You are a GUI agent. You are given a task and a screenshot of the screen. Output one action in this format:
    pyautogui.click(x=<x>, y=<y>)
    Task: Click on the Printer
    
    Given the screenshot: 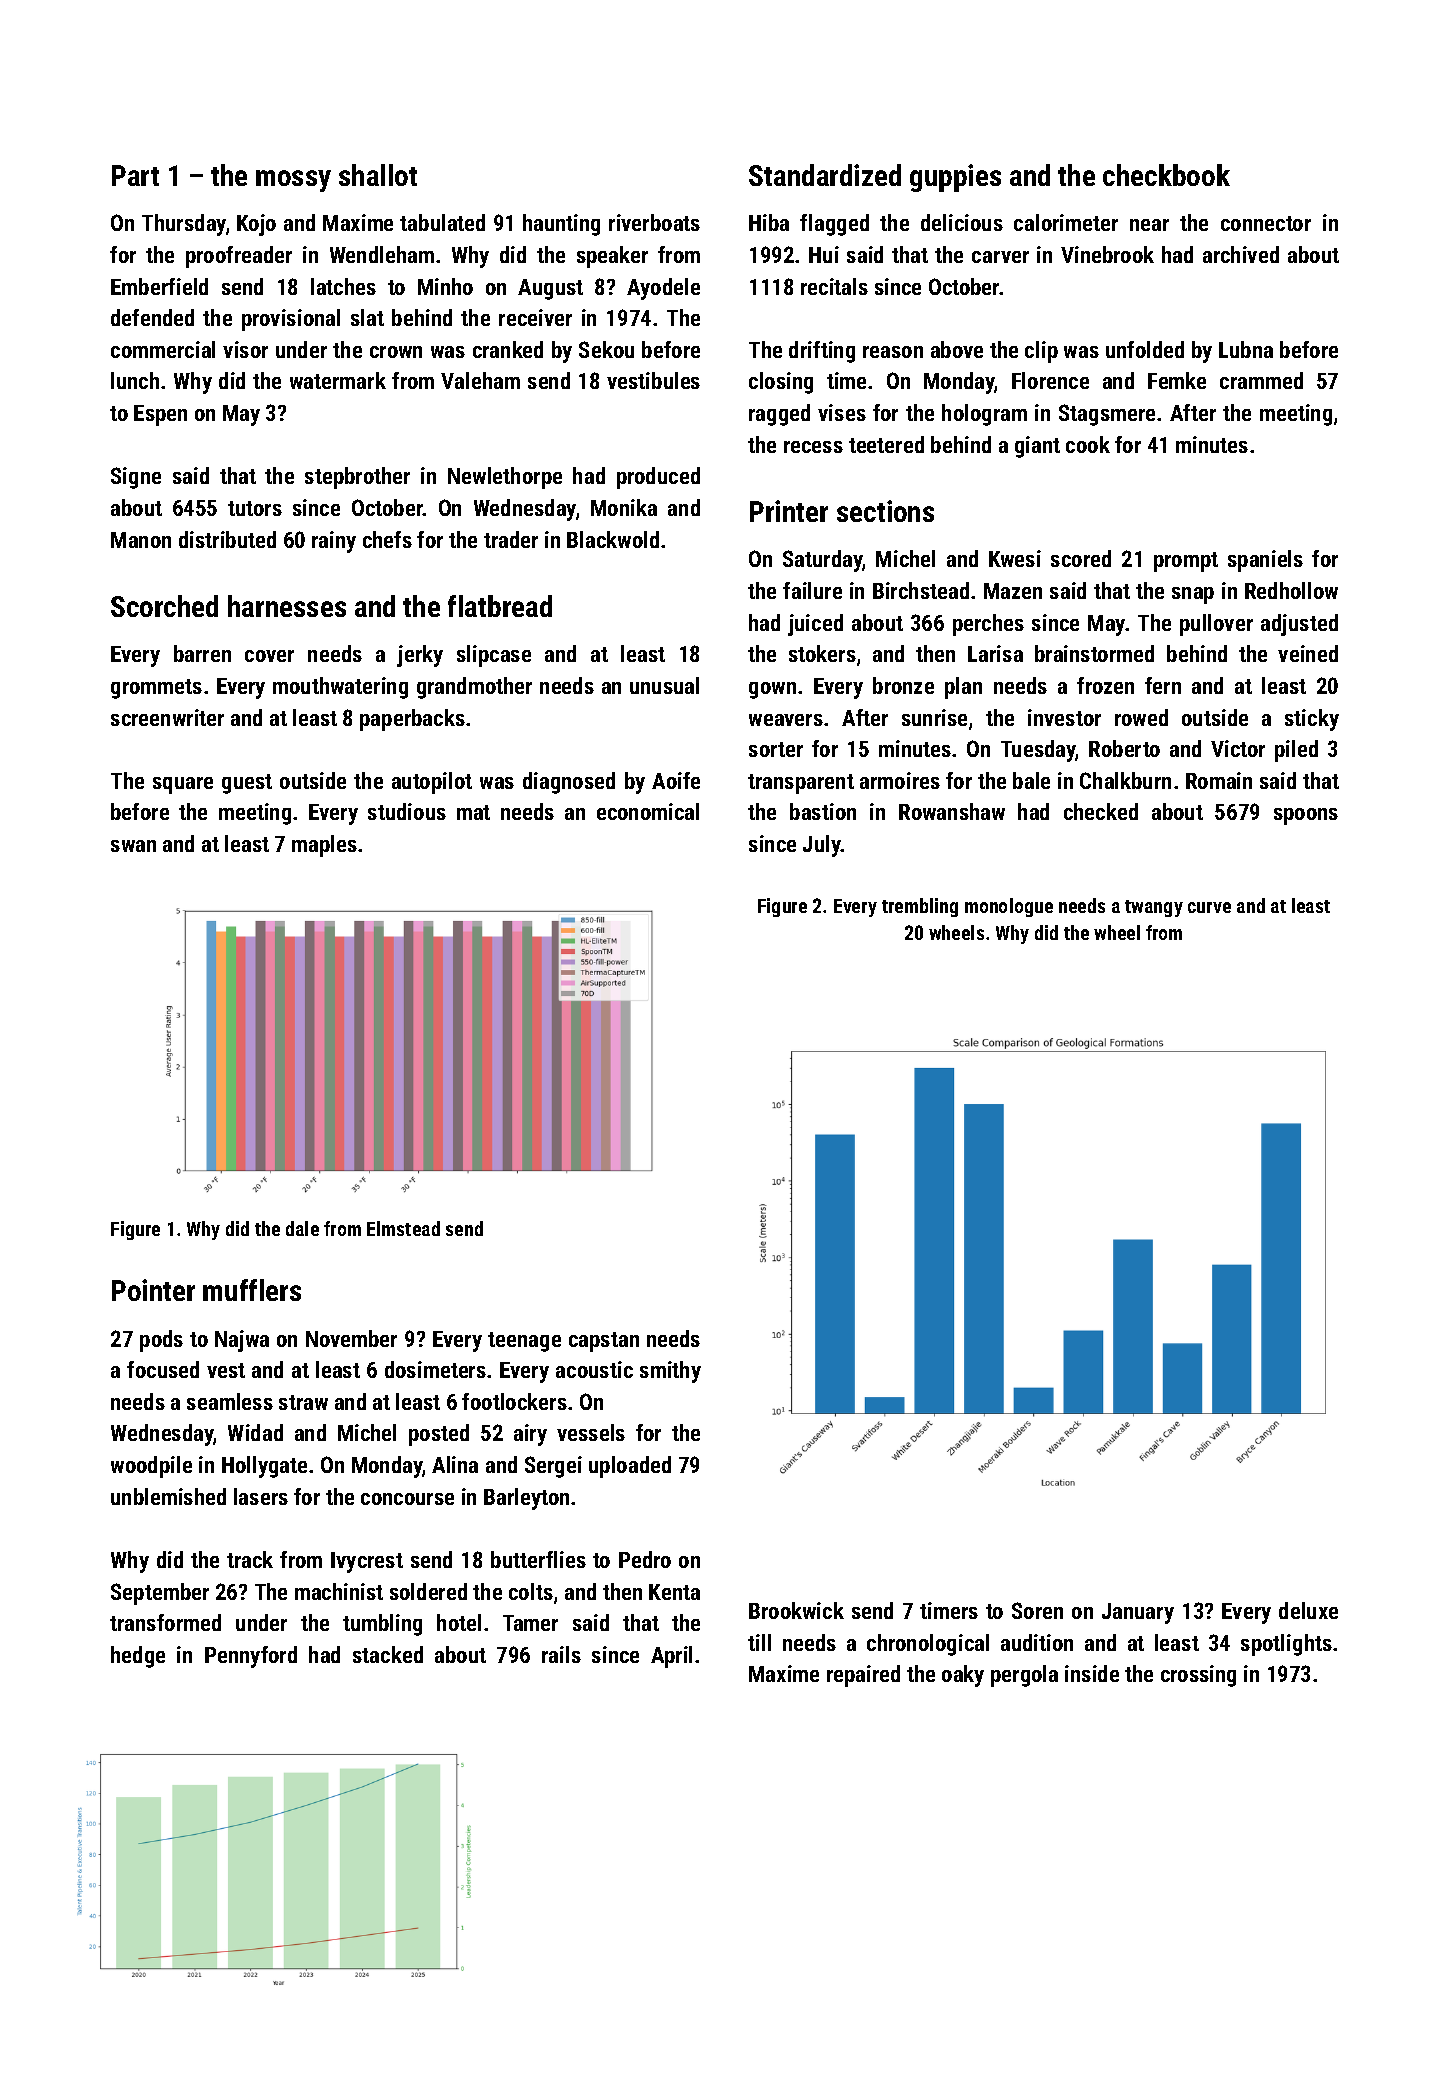 What is the action you would take?
    pyautogui.click(x=789, y=511)
